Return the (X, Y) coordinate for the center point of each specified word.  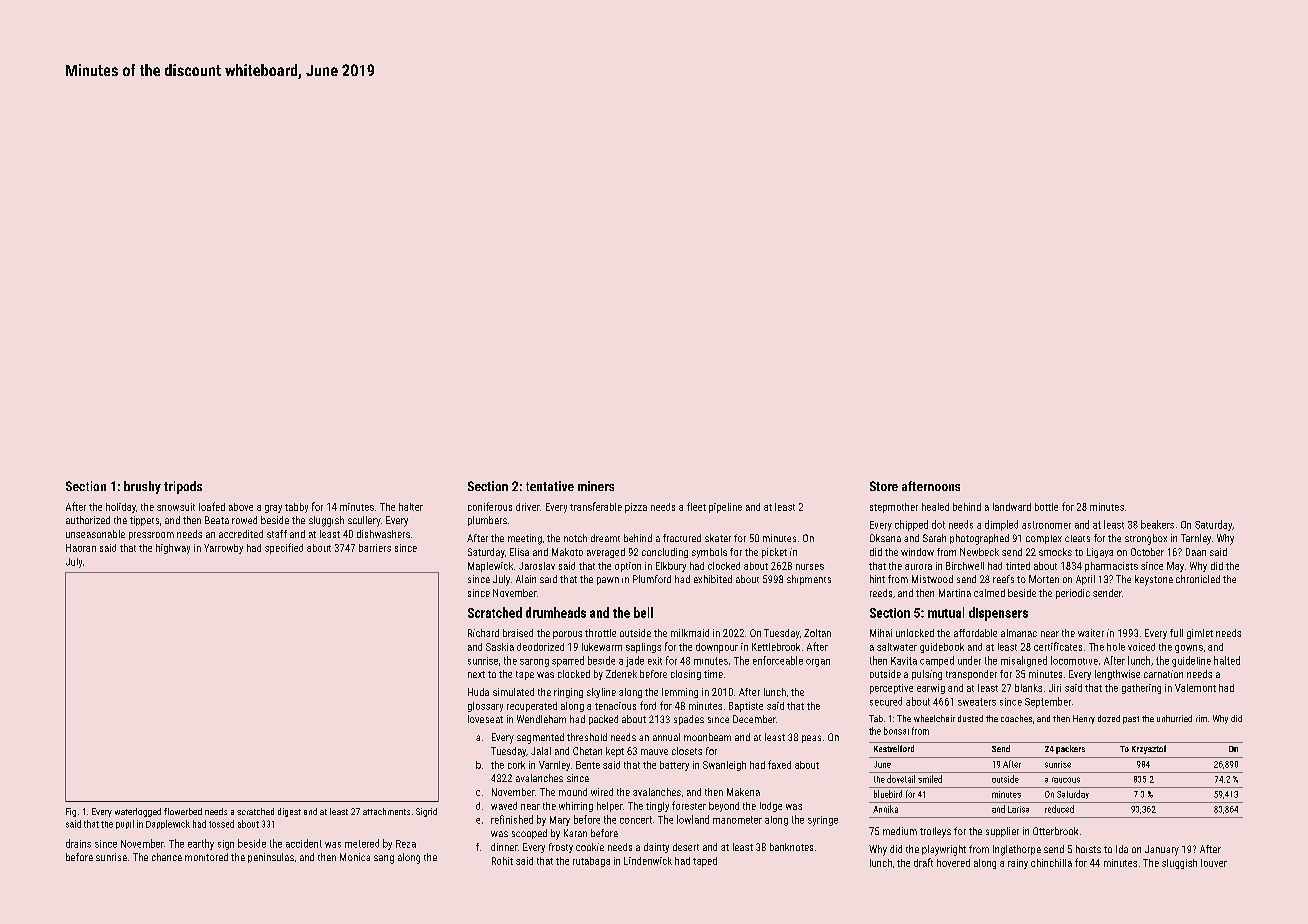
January (1162, 850)
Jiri (1055, 688)
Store (884, 486)
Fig (71, 812)
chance (167, 857)
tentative (550, 486)
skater (718, 538)
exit (655, 661)
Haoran (81, 548)
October (1147, 552)
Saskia (500, 647)
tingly (657, 807)
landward (1012, 507)
